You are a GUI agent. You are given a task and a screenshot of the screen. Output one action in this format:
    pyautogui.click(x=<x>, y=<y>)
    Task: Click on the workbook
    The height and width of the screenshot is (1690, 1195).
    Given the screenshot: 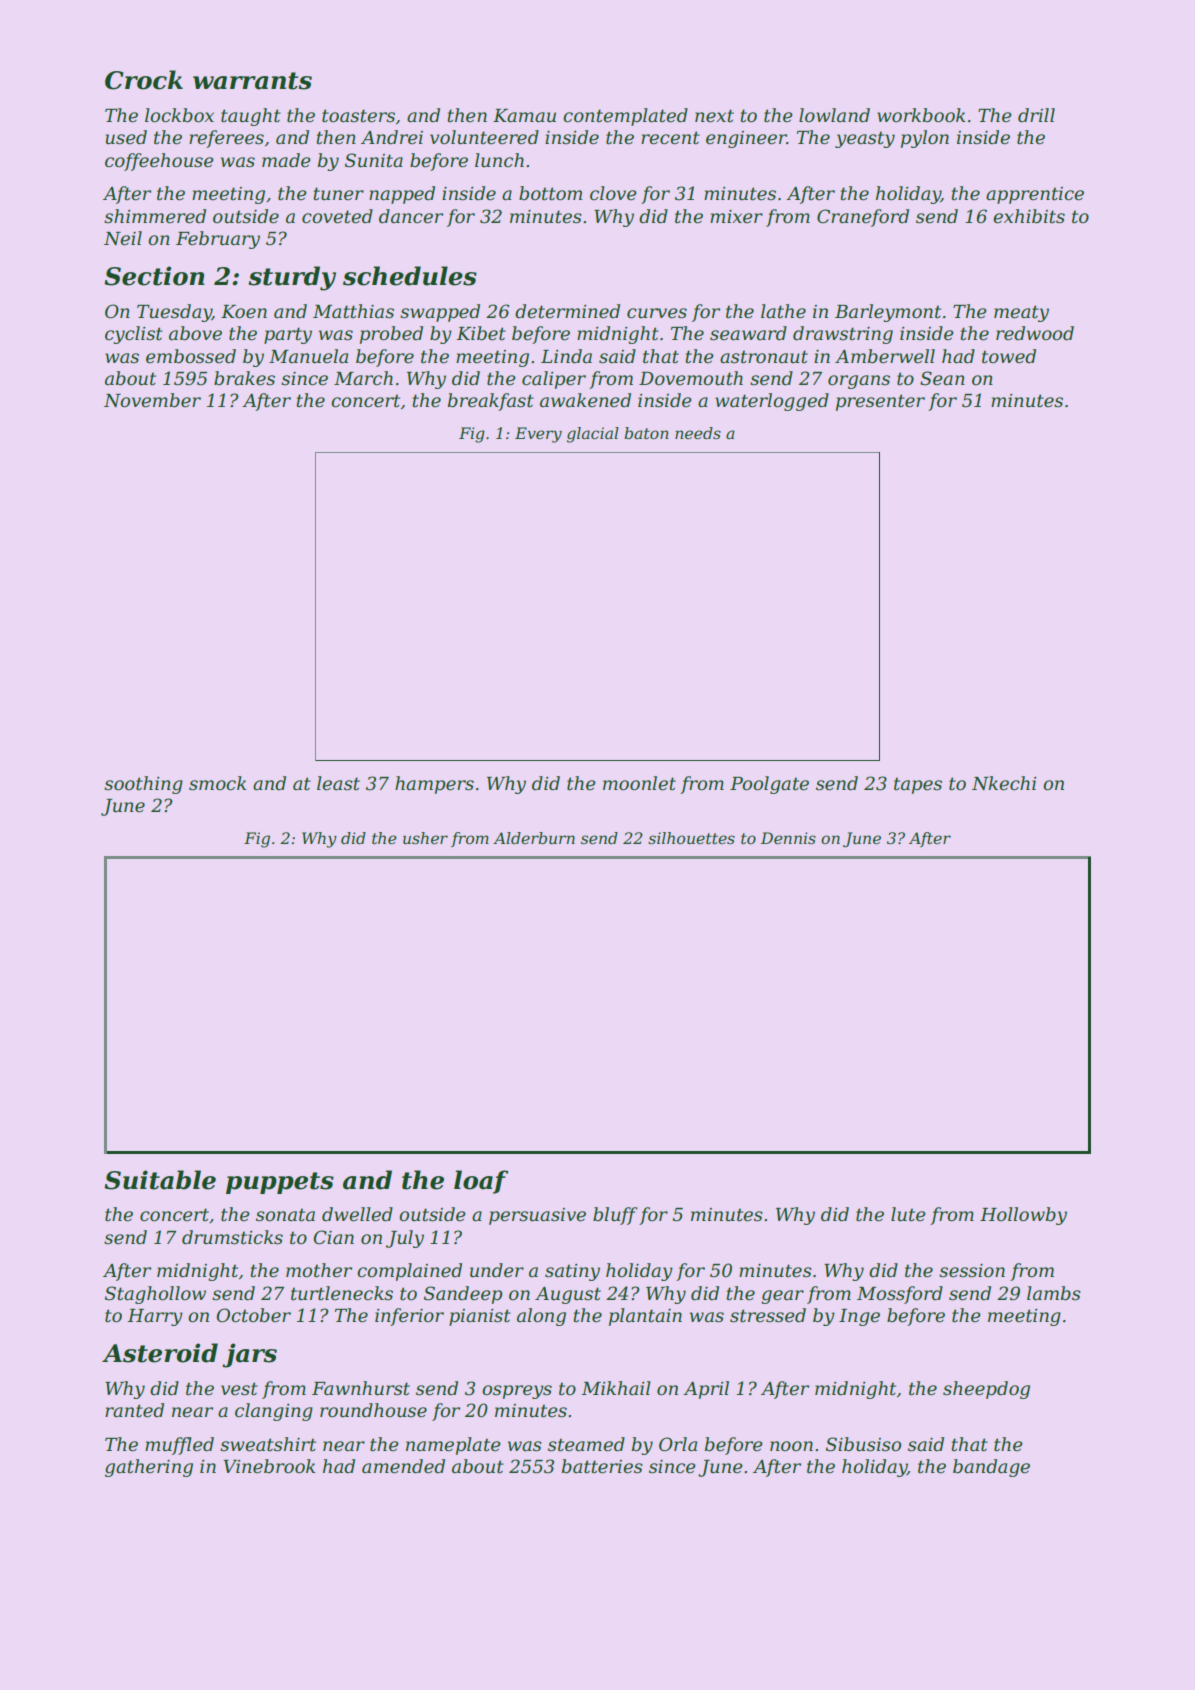 What is the action you would take?
    pyautogui.click(x=921, y=115)
